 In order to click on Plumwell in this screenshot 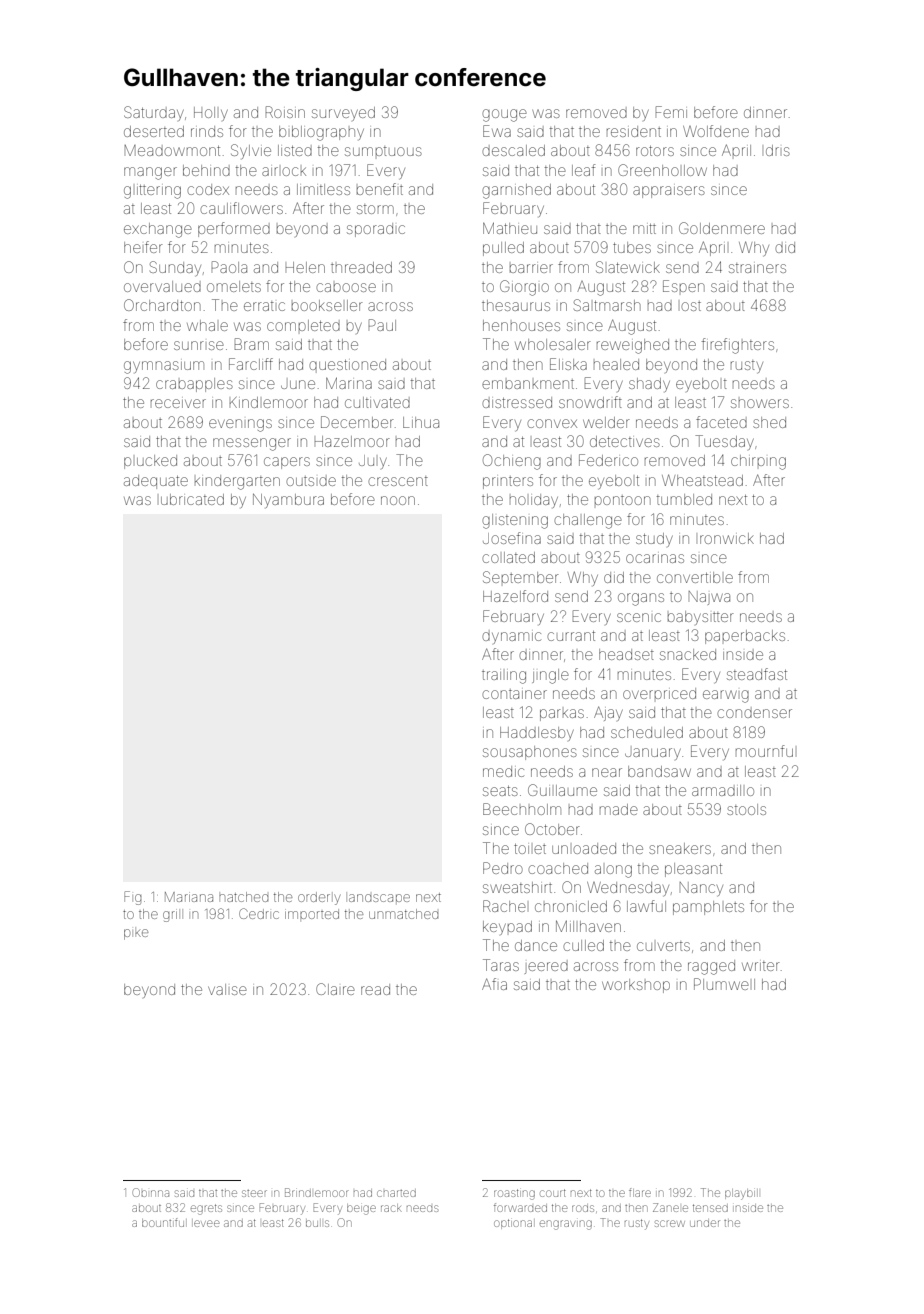, I will do `click(724, 984)`.
